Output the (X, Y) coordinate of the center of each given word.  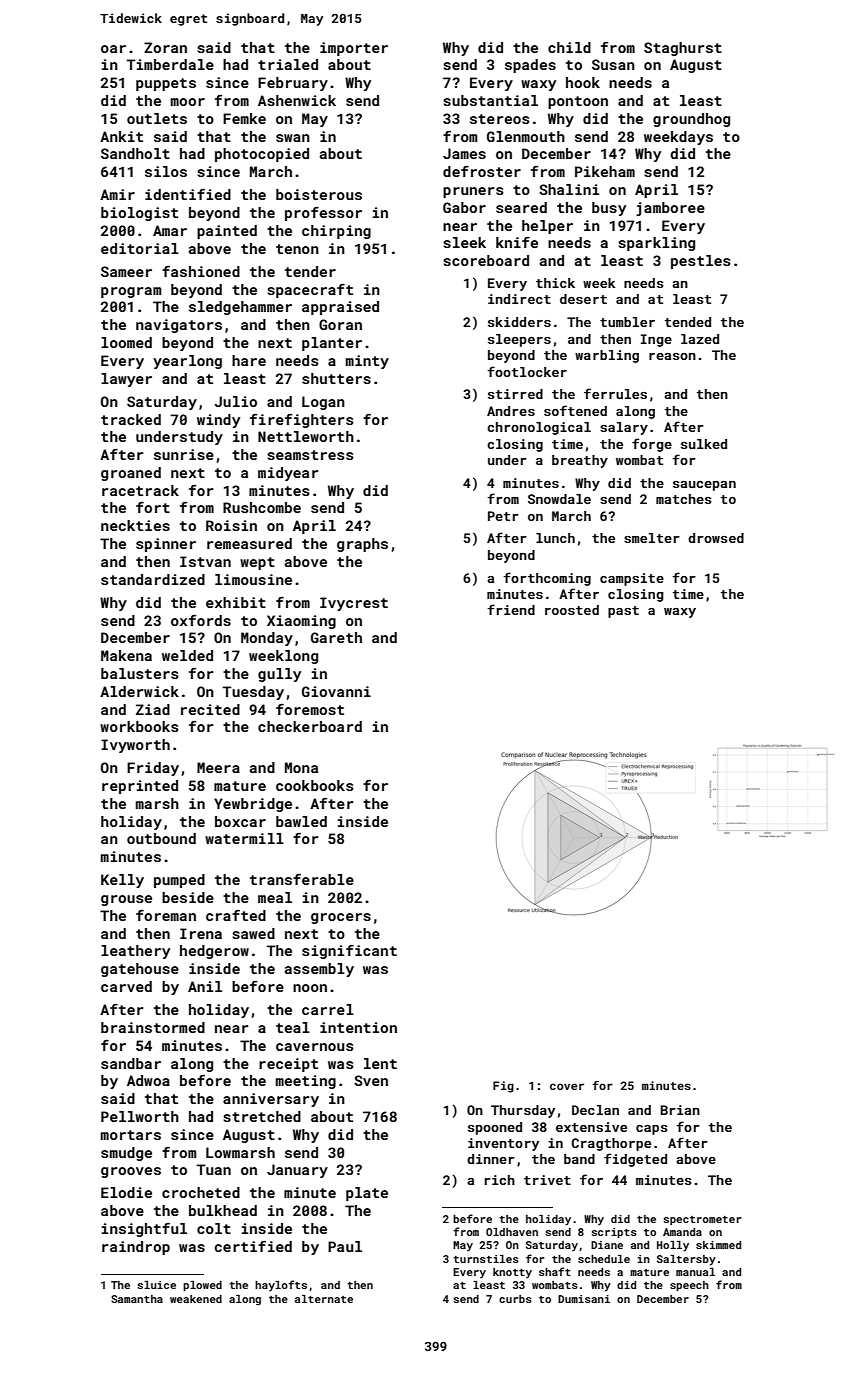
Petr (503, 516)
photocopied (262, 155)
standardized (153, 579)
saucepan (704, 486)
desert (583, 299)
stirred (515, 394)
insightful (144, 1230)
